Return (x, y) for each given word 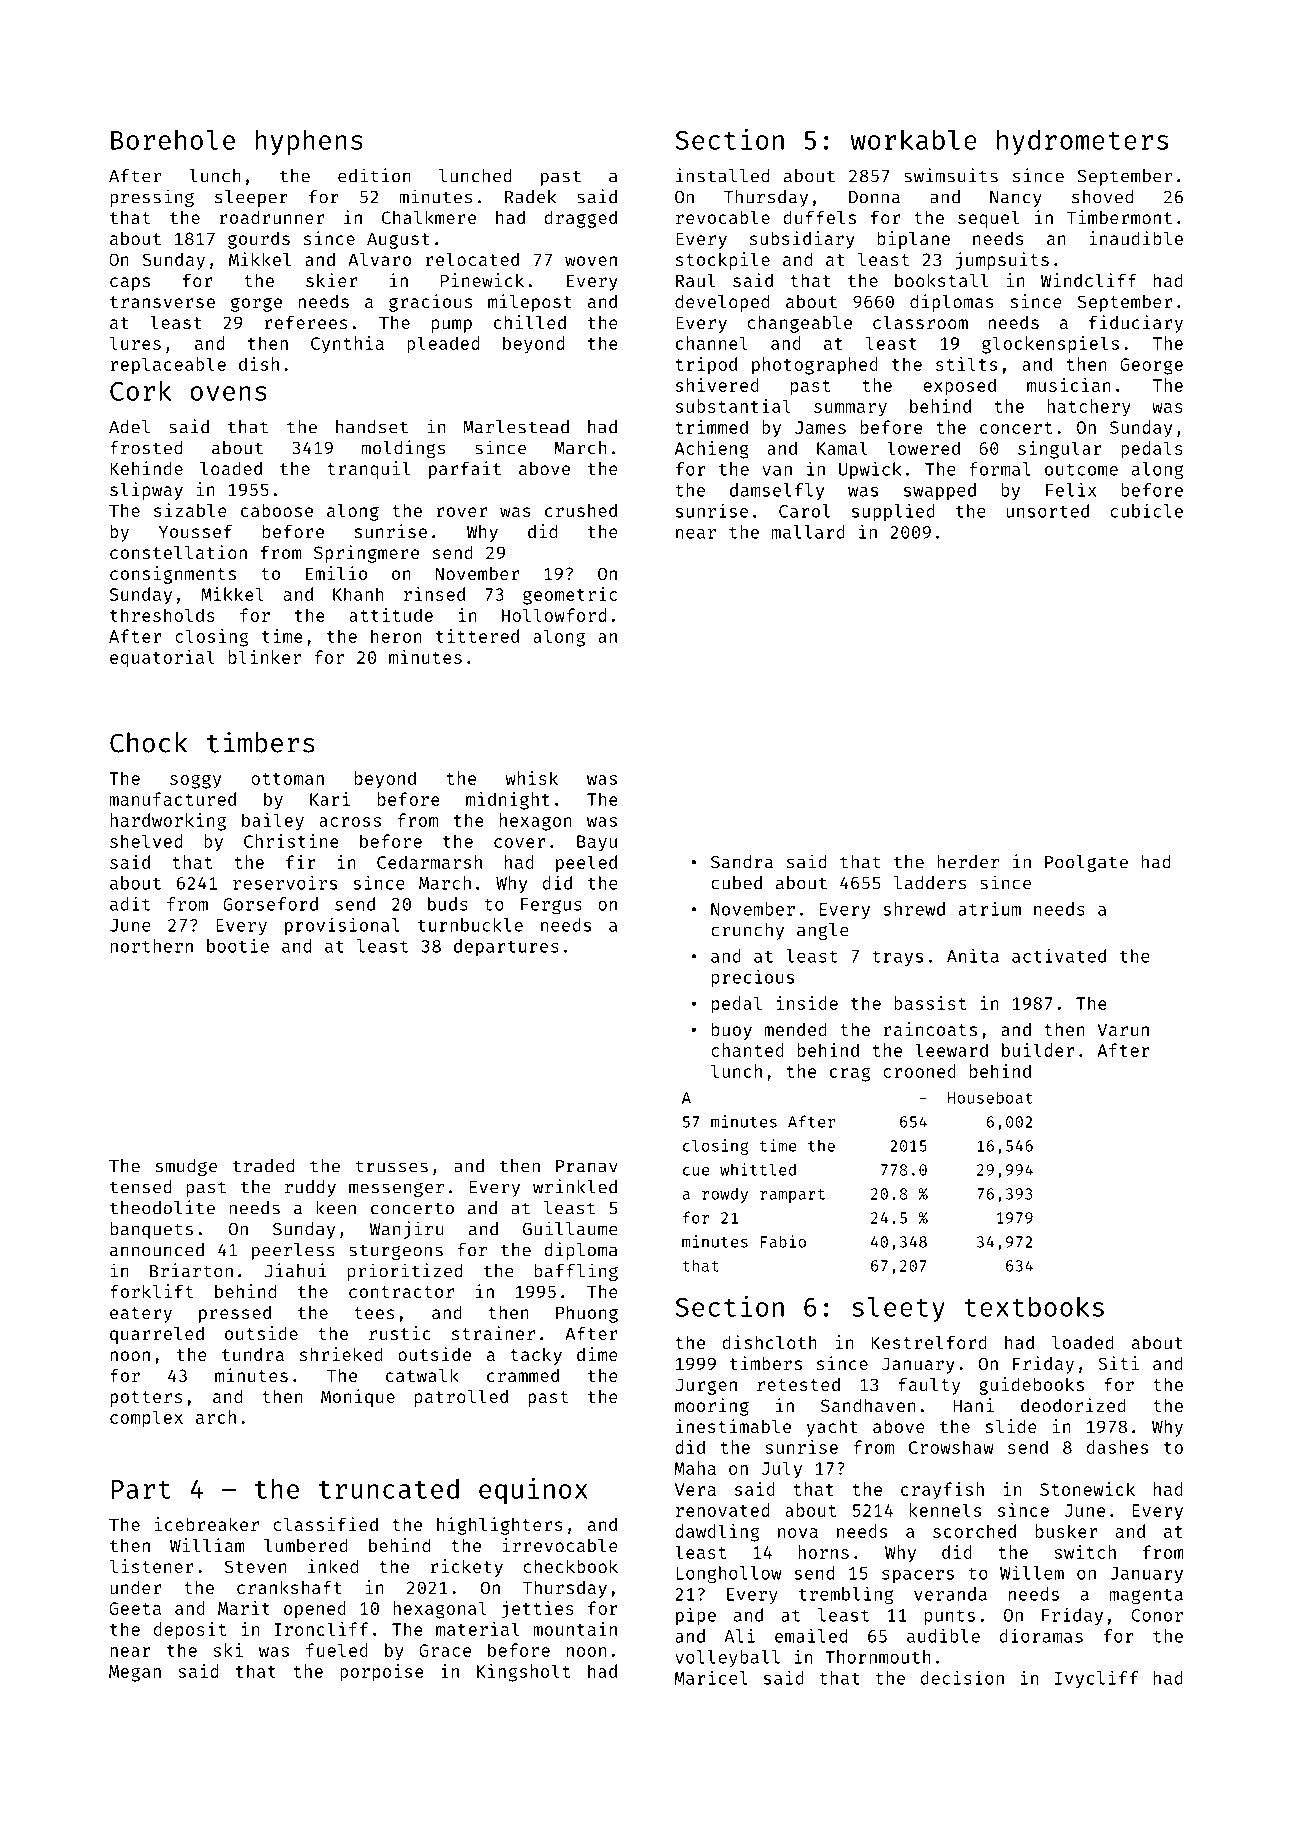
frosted (146, 448)
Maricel (711, 1678)
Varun (1123, 1029)
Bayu (597, 843)
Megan (135, 1673)
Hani (973, 1405)
